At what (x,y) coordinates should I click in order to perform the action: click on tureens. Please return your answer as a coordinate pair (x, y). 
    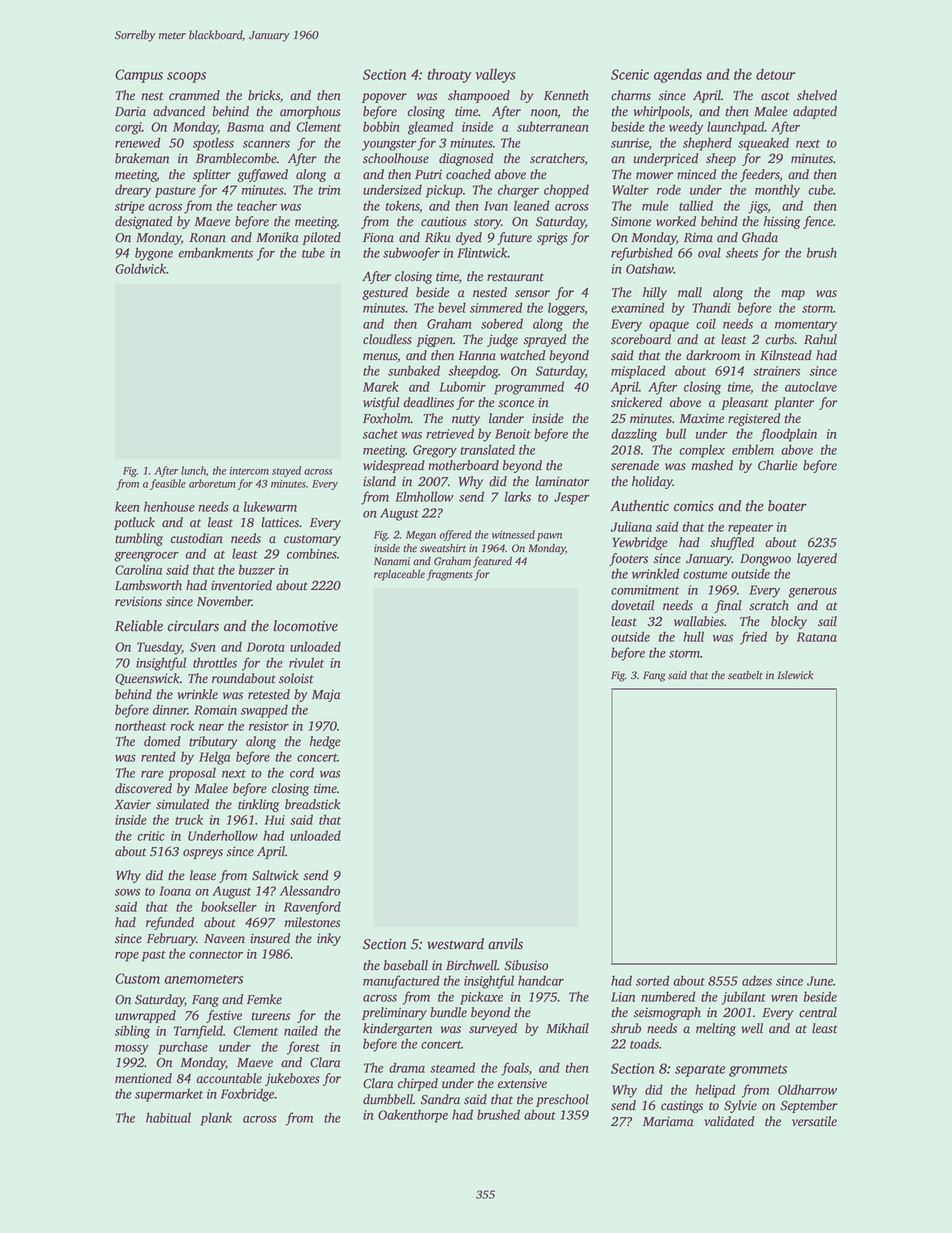
    Looking at the image, I should click on (270, 1016).
